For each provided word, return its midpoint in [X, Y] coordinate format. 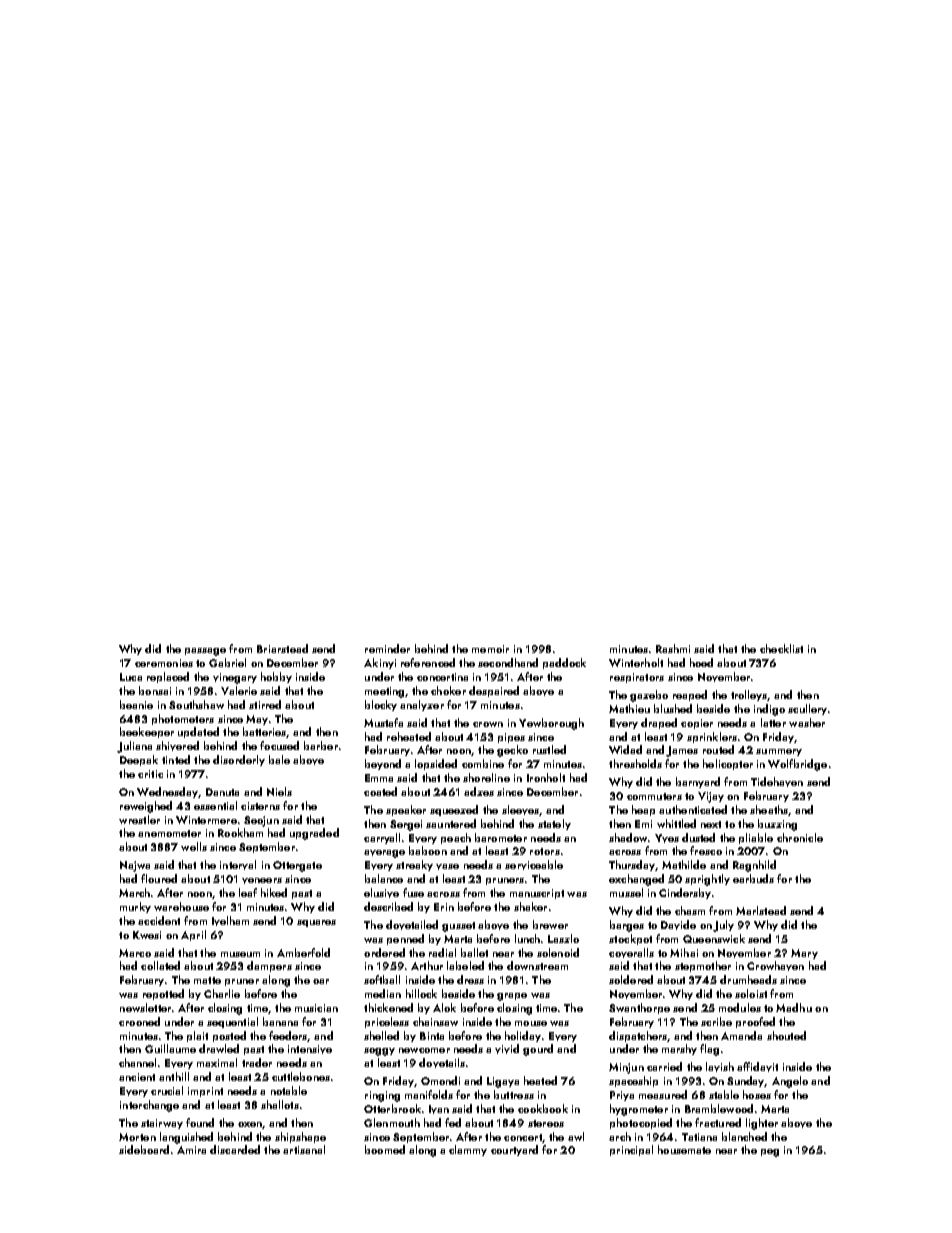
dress [470, 979]
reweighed [146, 807]
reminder [387, 648]
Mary [804, 954]
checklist [781, 648]
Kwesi [147, 935]
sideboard [144, 1149]
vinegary [235, 678]
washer [807, 722]
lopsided [436, 764]
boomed [385, 1149]
